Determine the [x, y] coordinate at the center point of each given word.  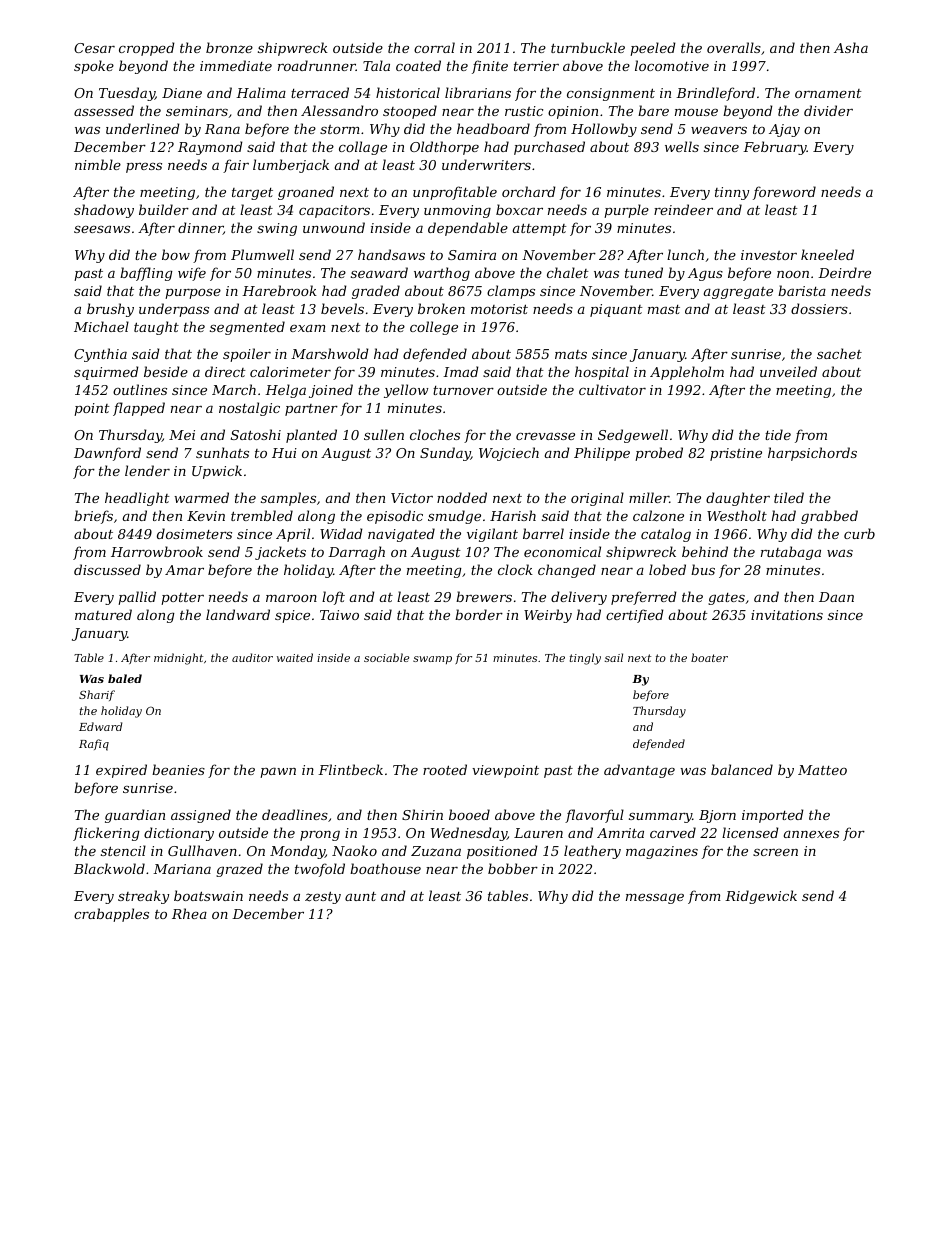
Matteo [822, 770]
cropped [147, 49]
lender [147, 470]
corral [434, 47]
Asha [851, 47]
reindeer [683, 209]
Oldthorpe [444, 148]
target [252, 194]
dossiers [819, 308]
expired [121, 771]
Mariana [182, 869]
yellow [406, 391]
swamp [432, 660]
